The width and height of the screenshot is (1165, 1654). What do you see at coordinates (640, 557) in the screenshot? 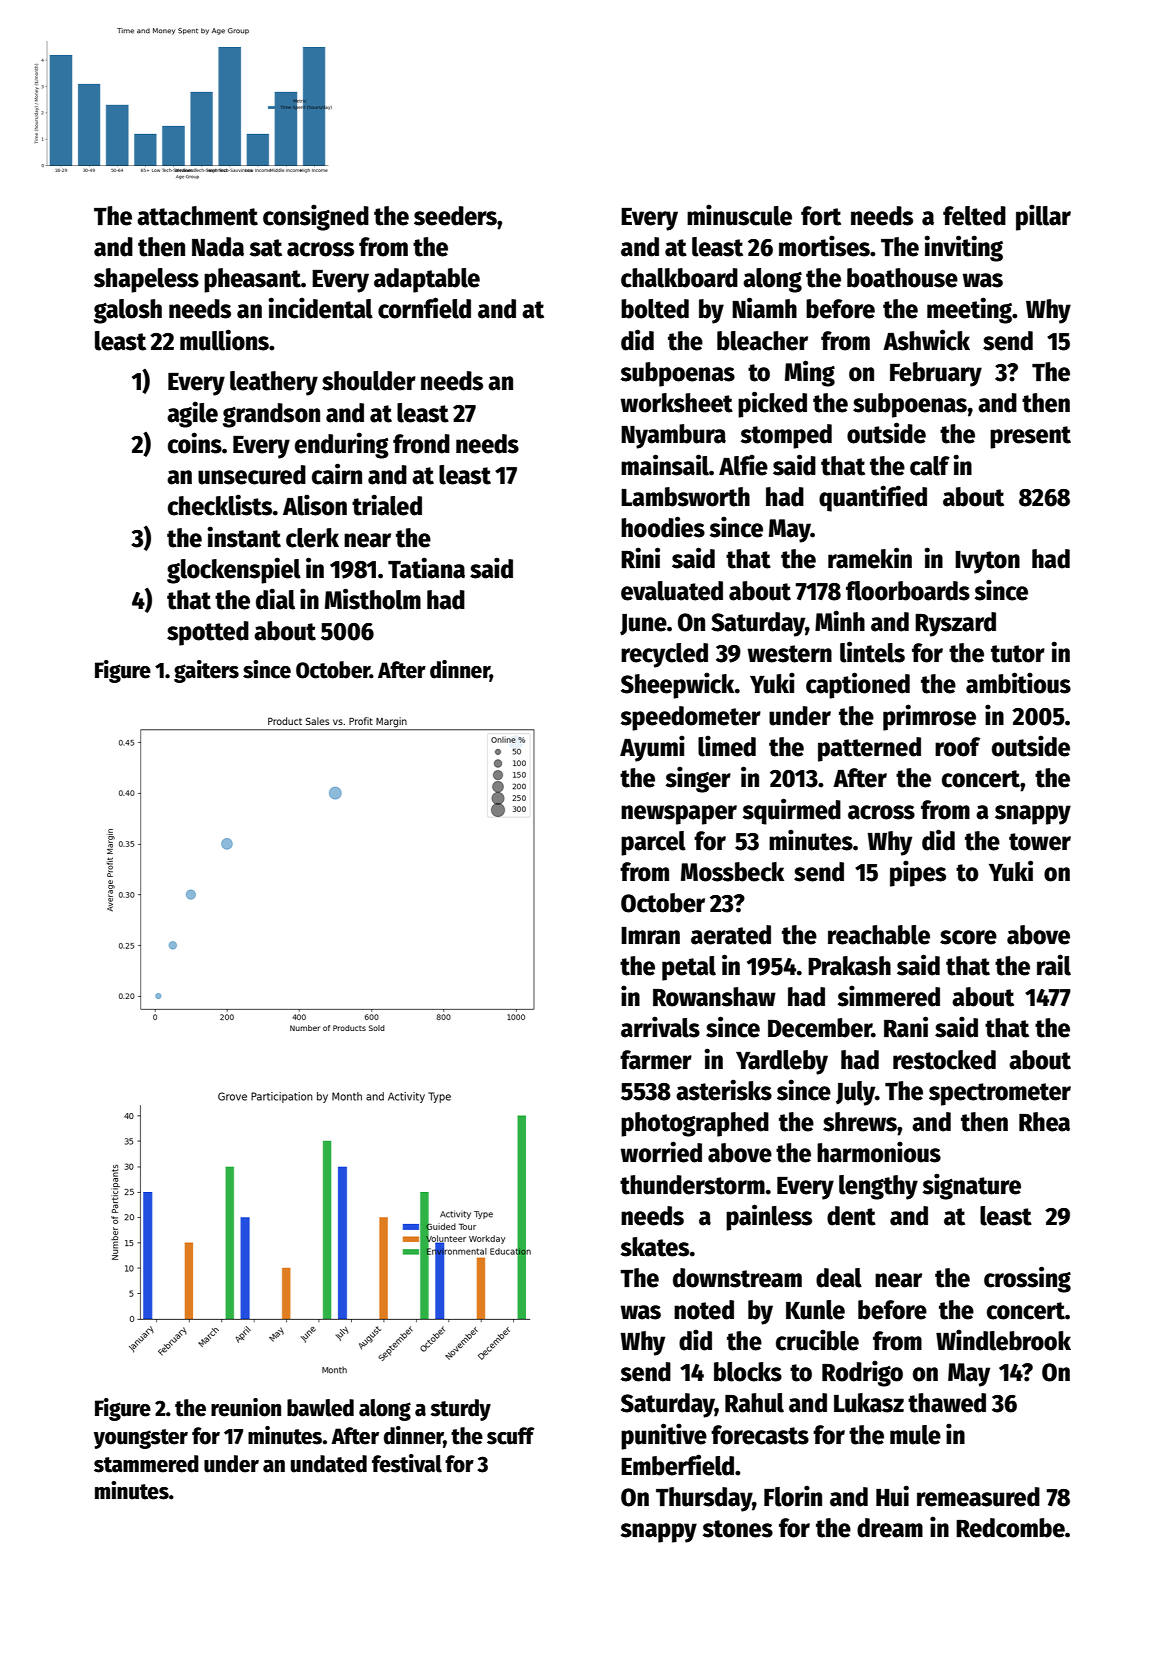
I see `Rini` at bounding box center [640, 557].
